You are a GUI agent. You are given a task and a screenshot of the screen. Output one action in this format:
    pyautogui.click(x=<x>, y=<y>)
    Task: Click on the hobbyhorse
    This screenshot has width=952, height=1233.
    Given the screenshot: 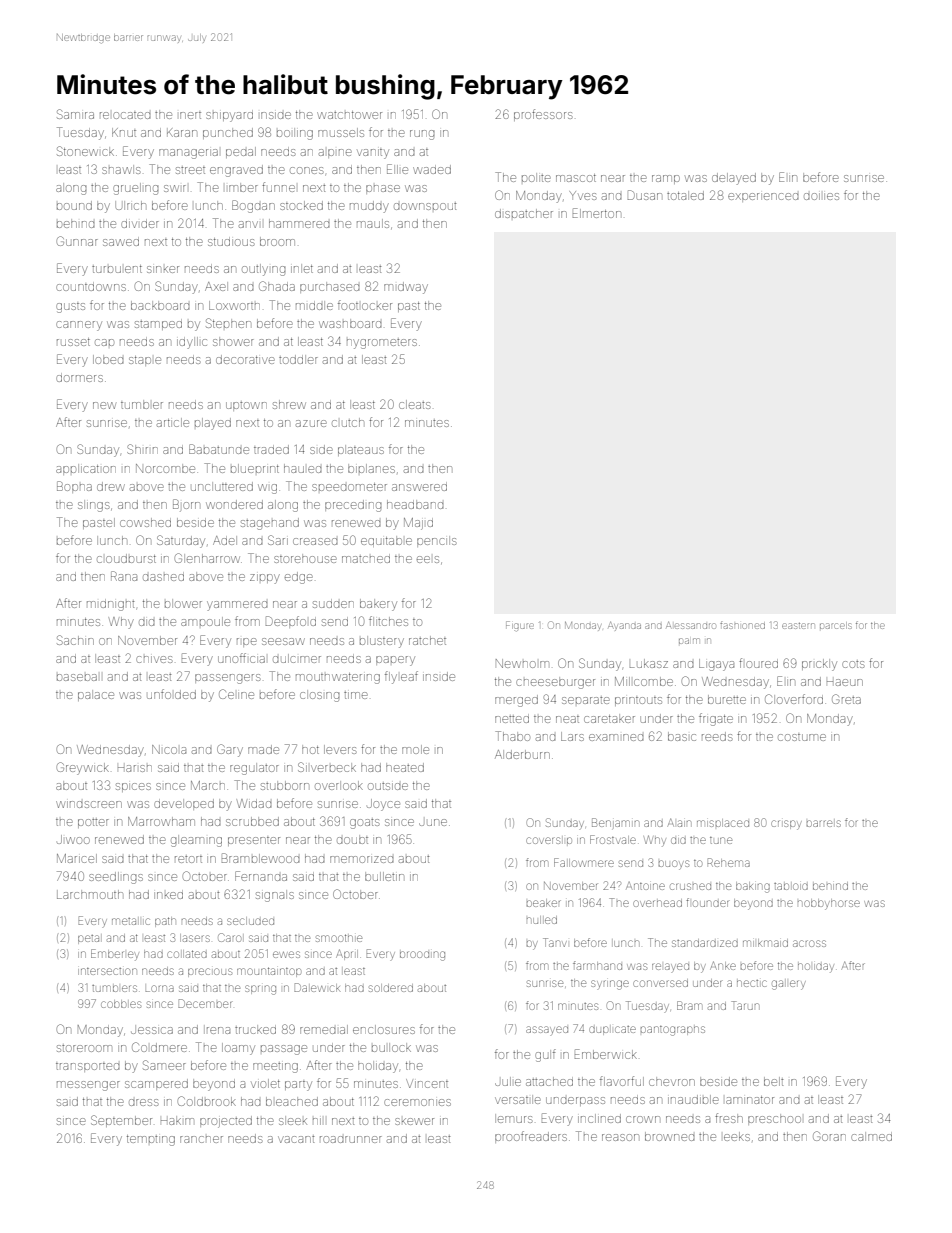 What is the action you would take?
    pyautogui.click(x=829, y=904)
